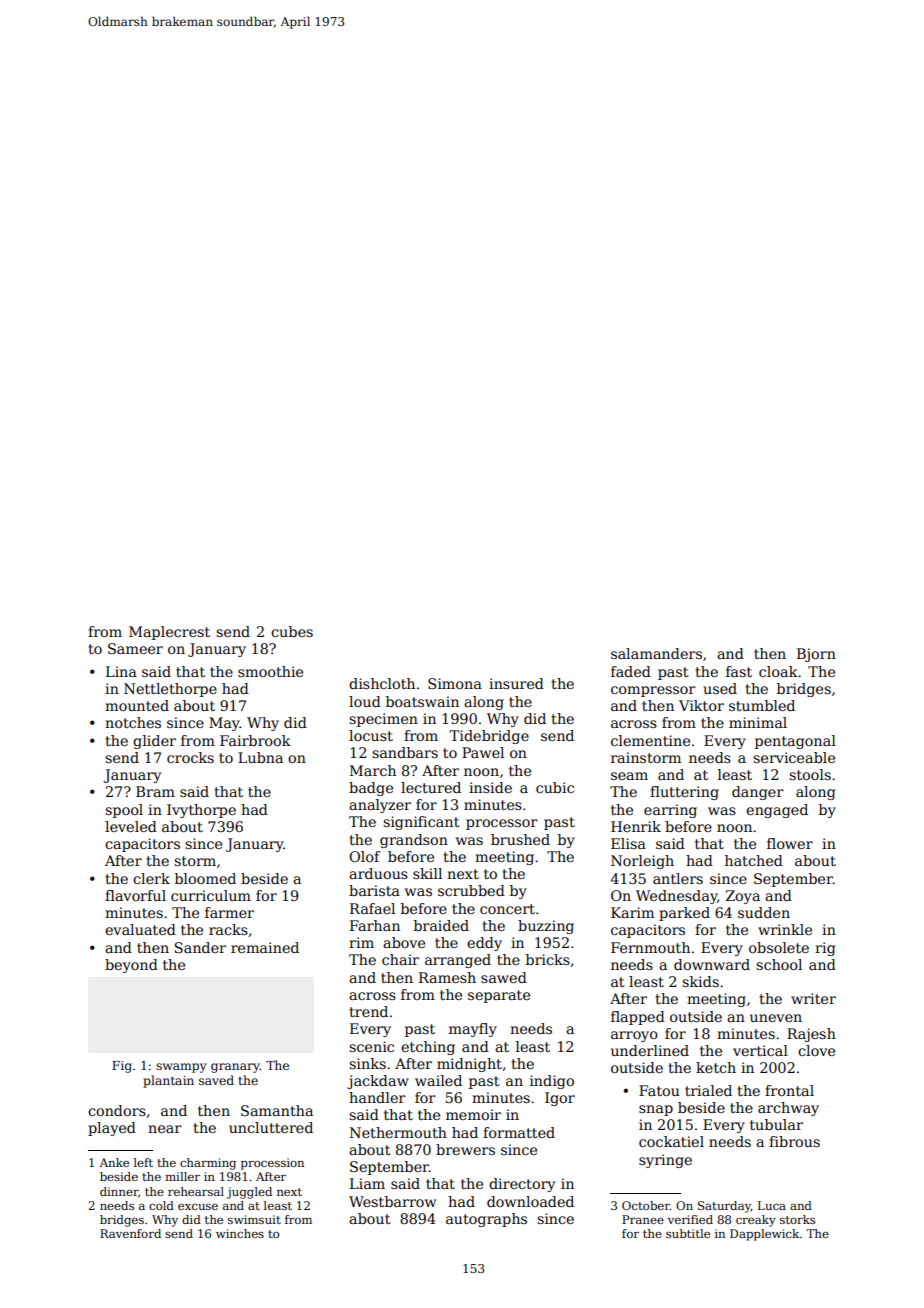 Image resolution: width=924 pixels, height=1308 pixels. What do you see at coordinates (181, 1068) in the screenshot?
I see `swampy` at bounding box center [181, 1068].
